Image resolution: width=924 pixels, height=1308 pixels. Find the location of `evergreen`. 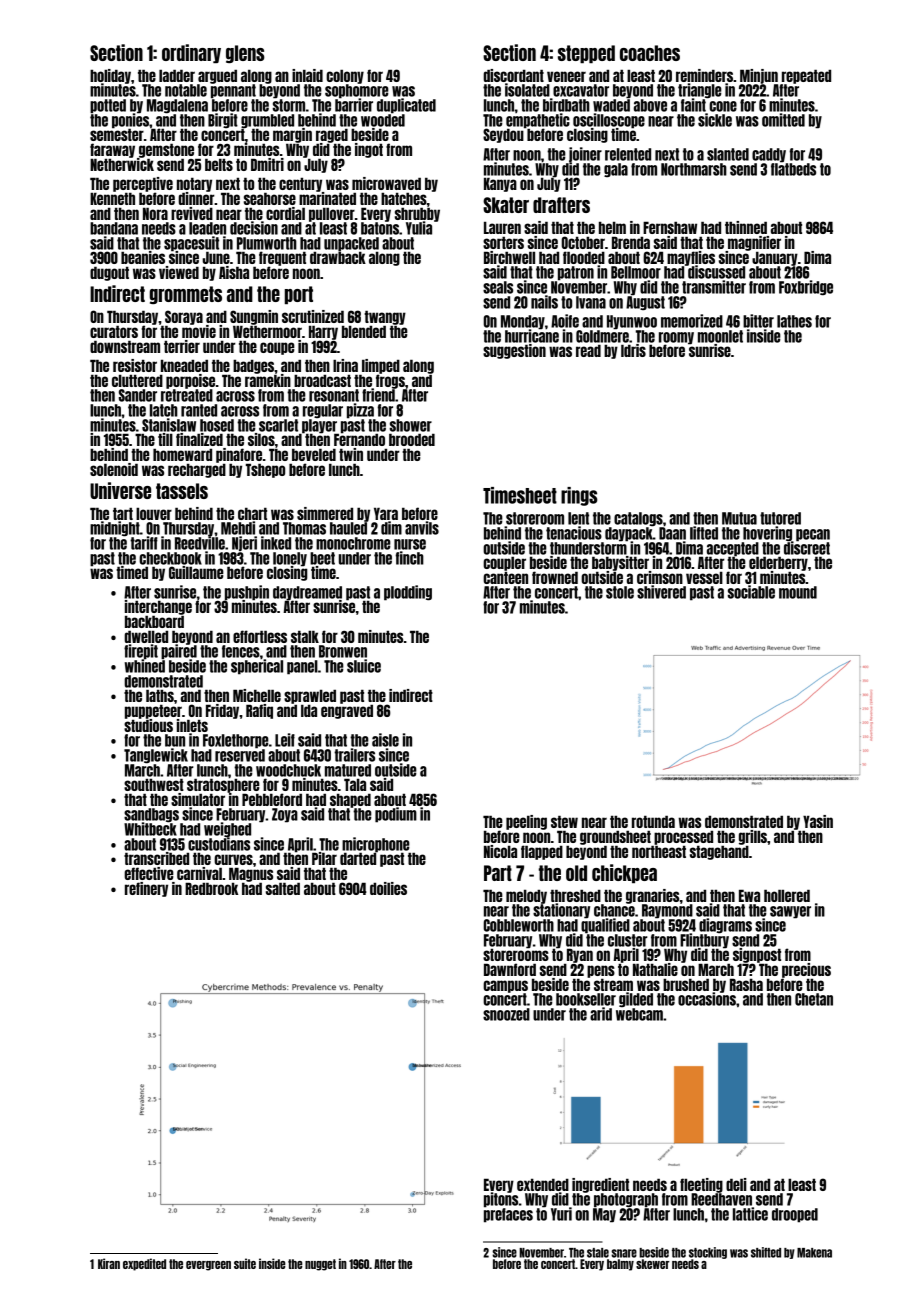

evergreen is located at coordinates (208, 1266).
